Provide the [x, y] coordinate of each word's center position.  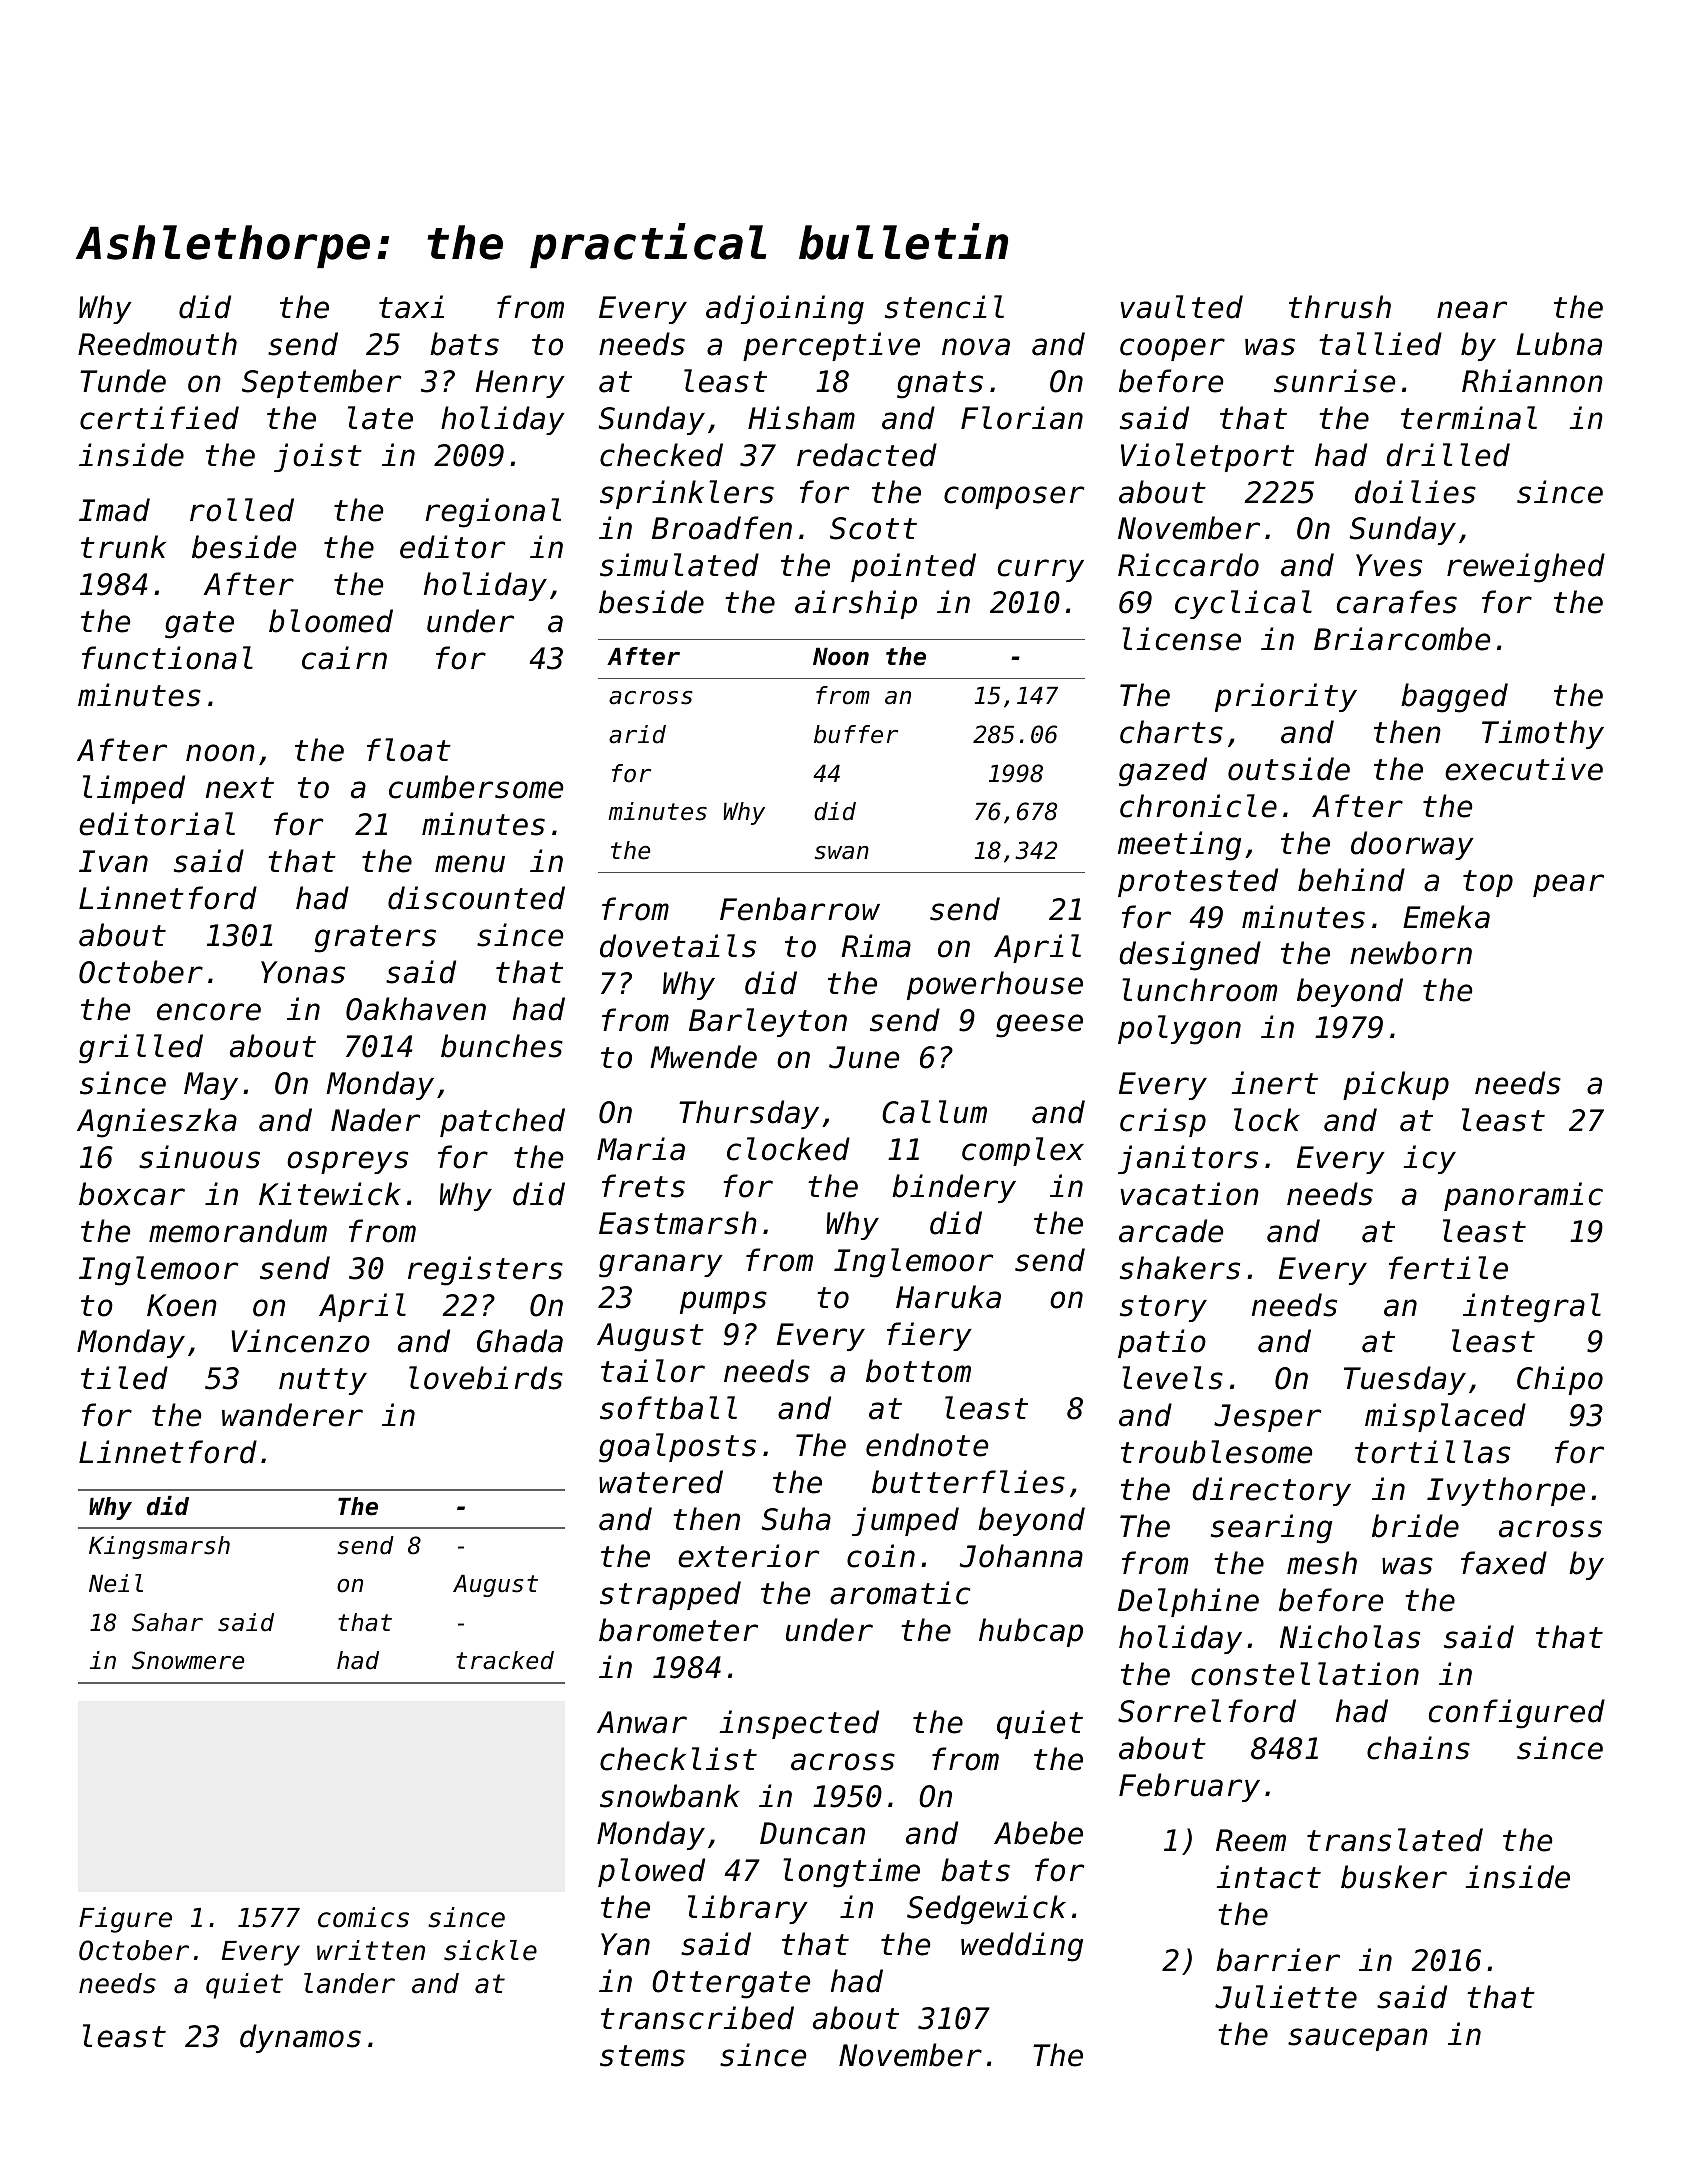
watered [661, 1482]
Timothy [1543, 734]
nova [976, 347]
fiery [929, 1336]
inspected [799, 1724]
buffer [856, 734]
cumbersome [476, 787]
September [321, 383]
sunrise [1334, 381]
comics [363, 1917]
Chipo [1560, 1380]
